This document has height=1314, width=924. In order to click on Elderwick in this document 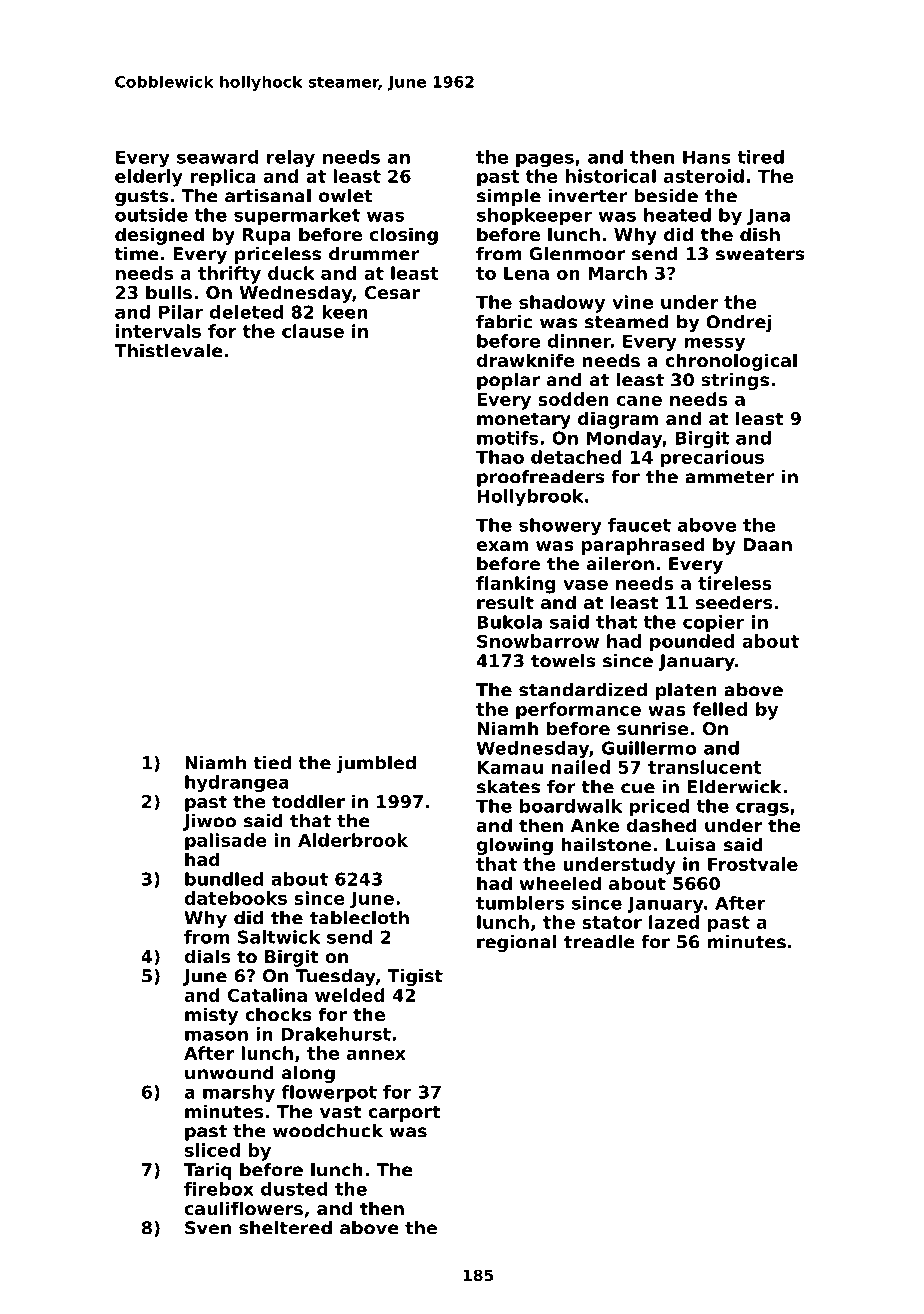, I will do `click(734, 787)`.
